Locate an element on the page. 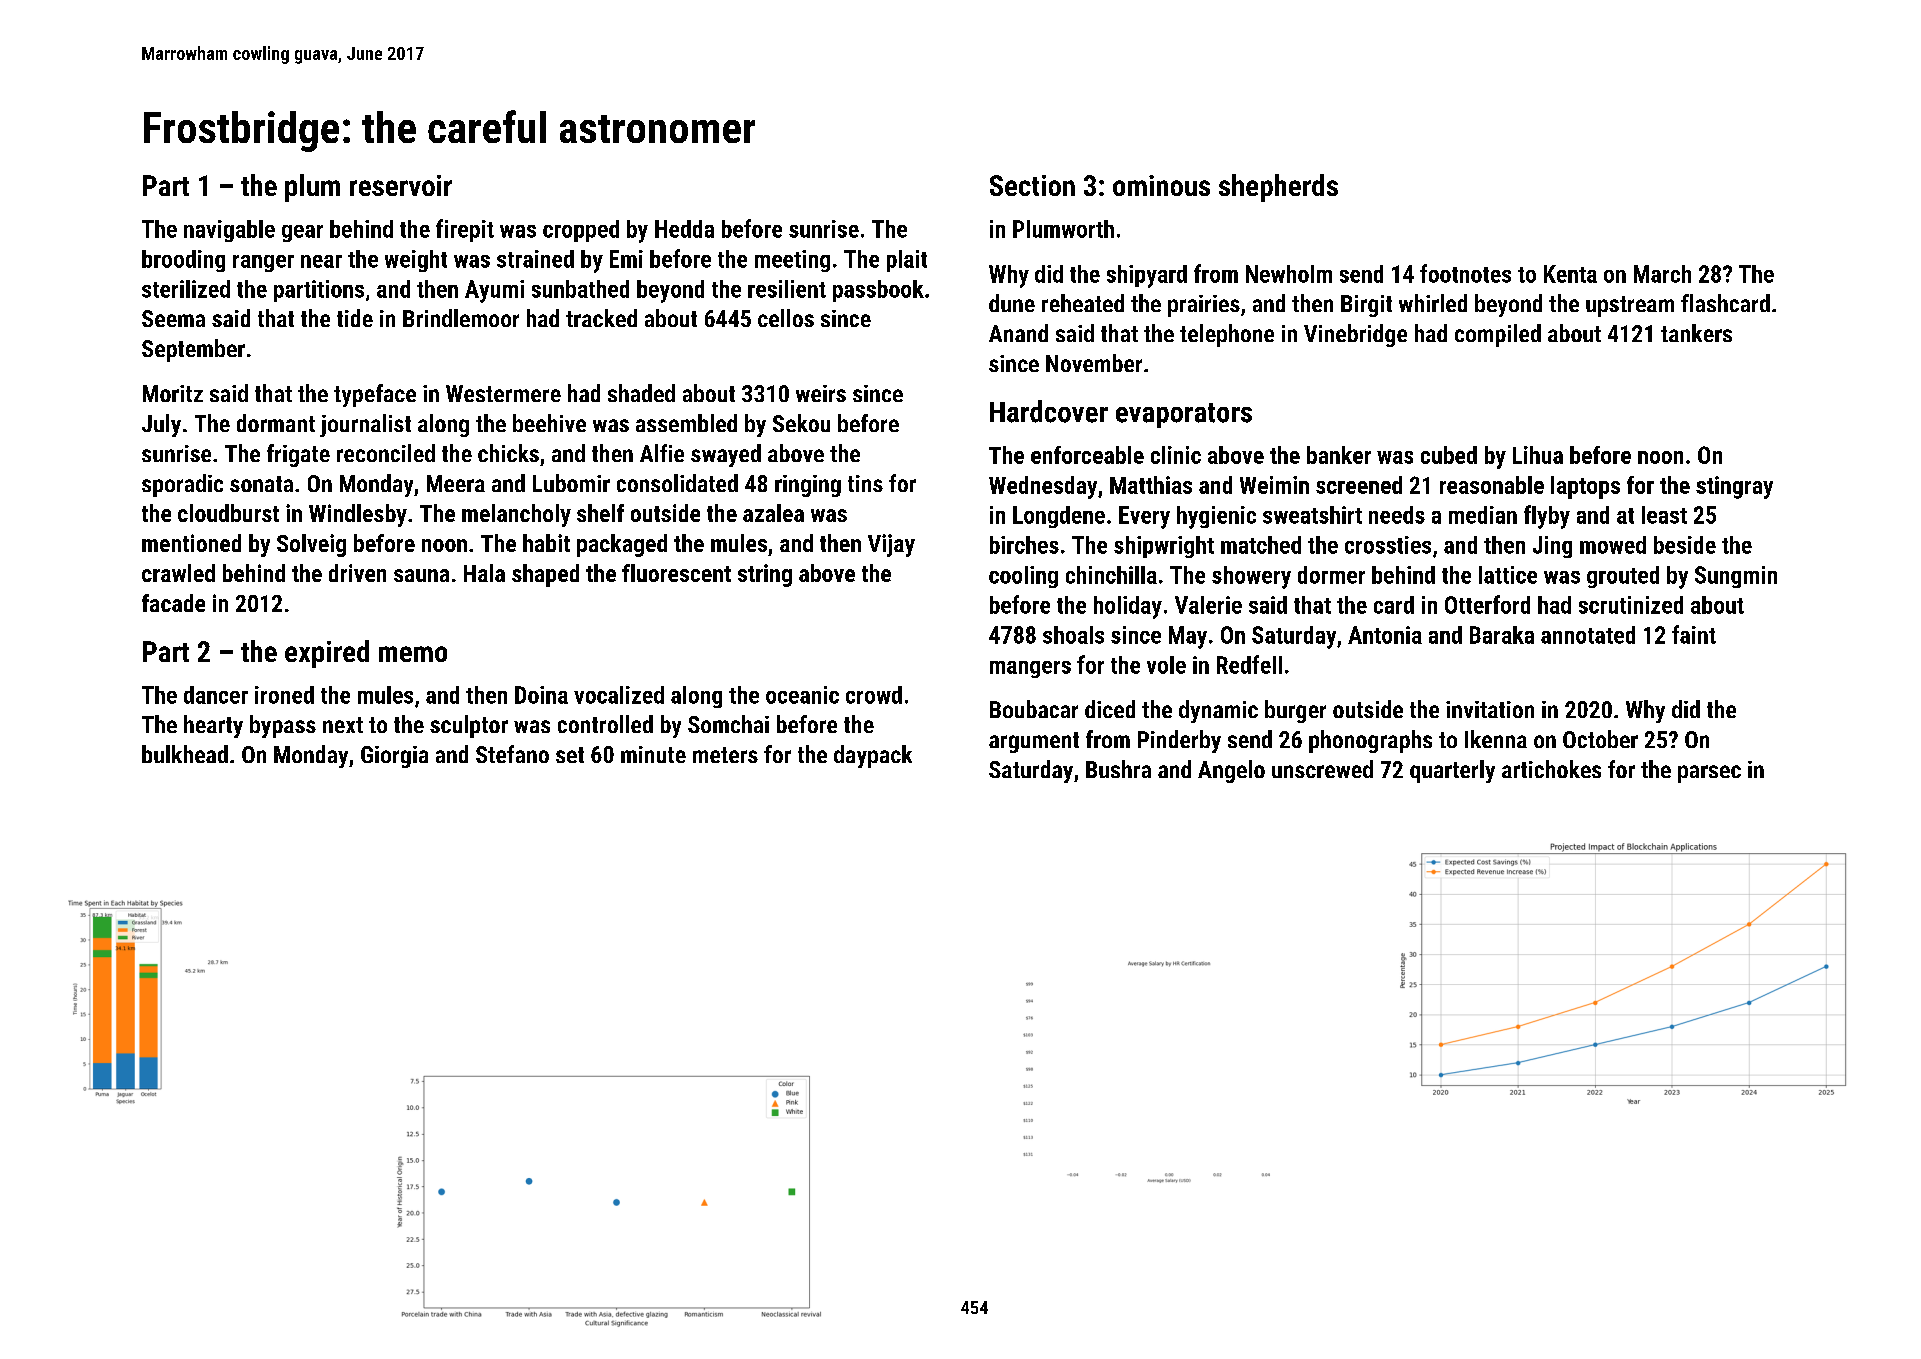  bypass is located at coordinates (283, 726).
